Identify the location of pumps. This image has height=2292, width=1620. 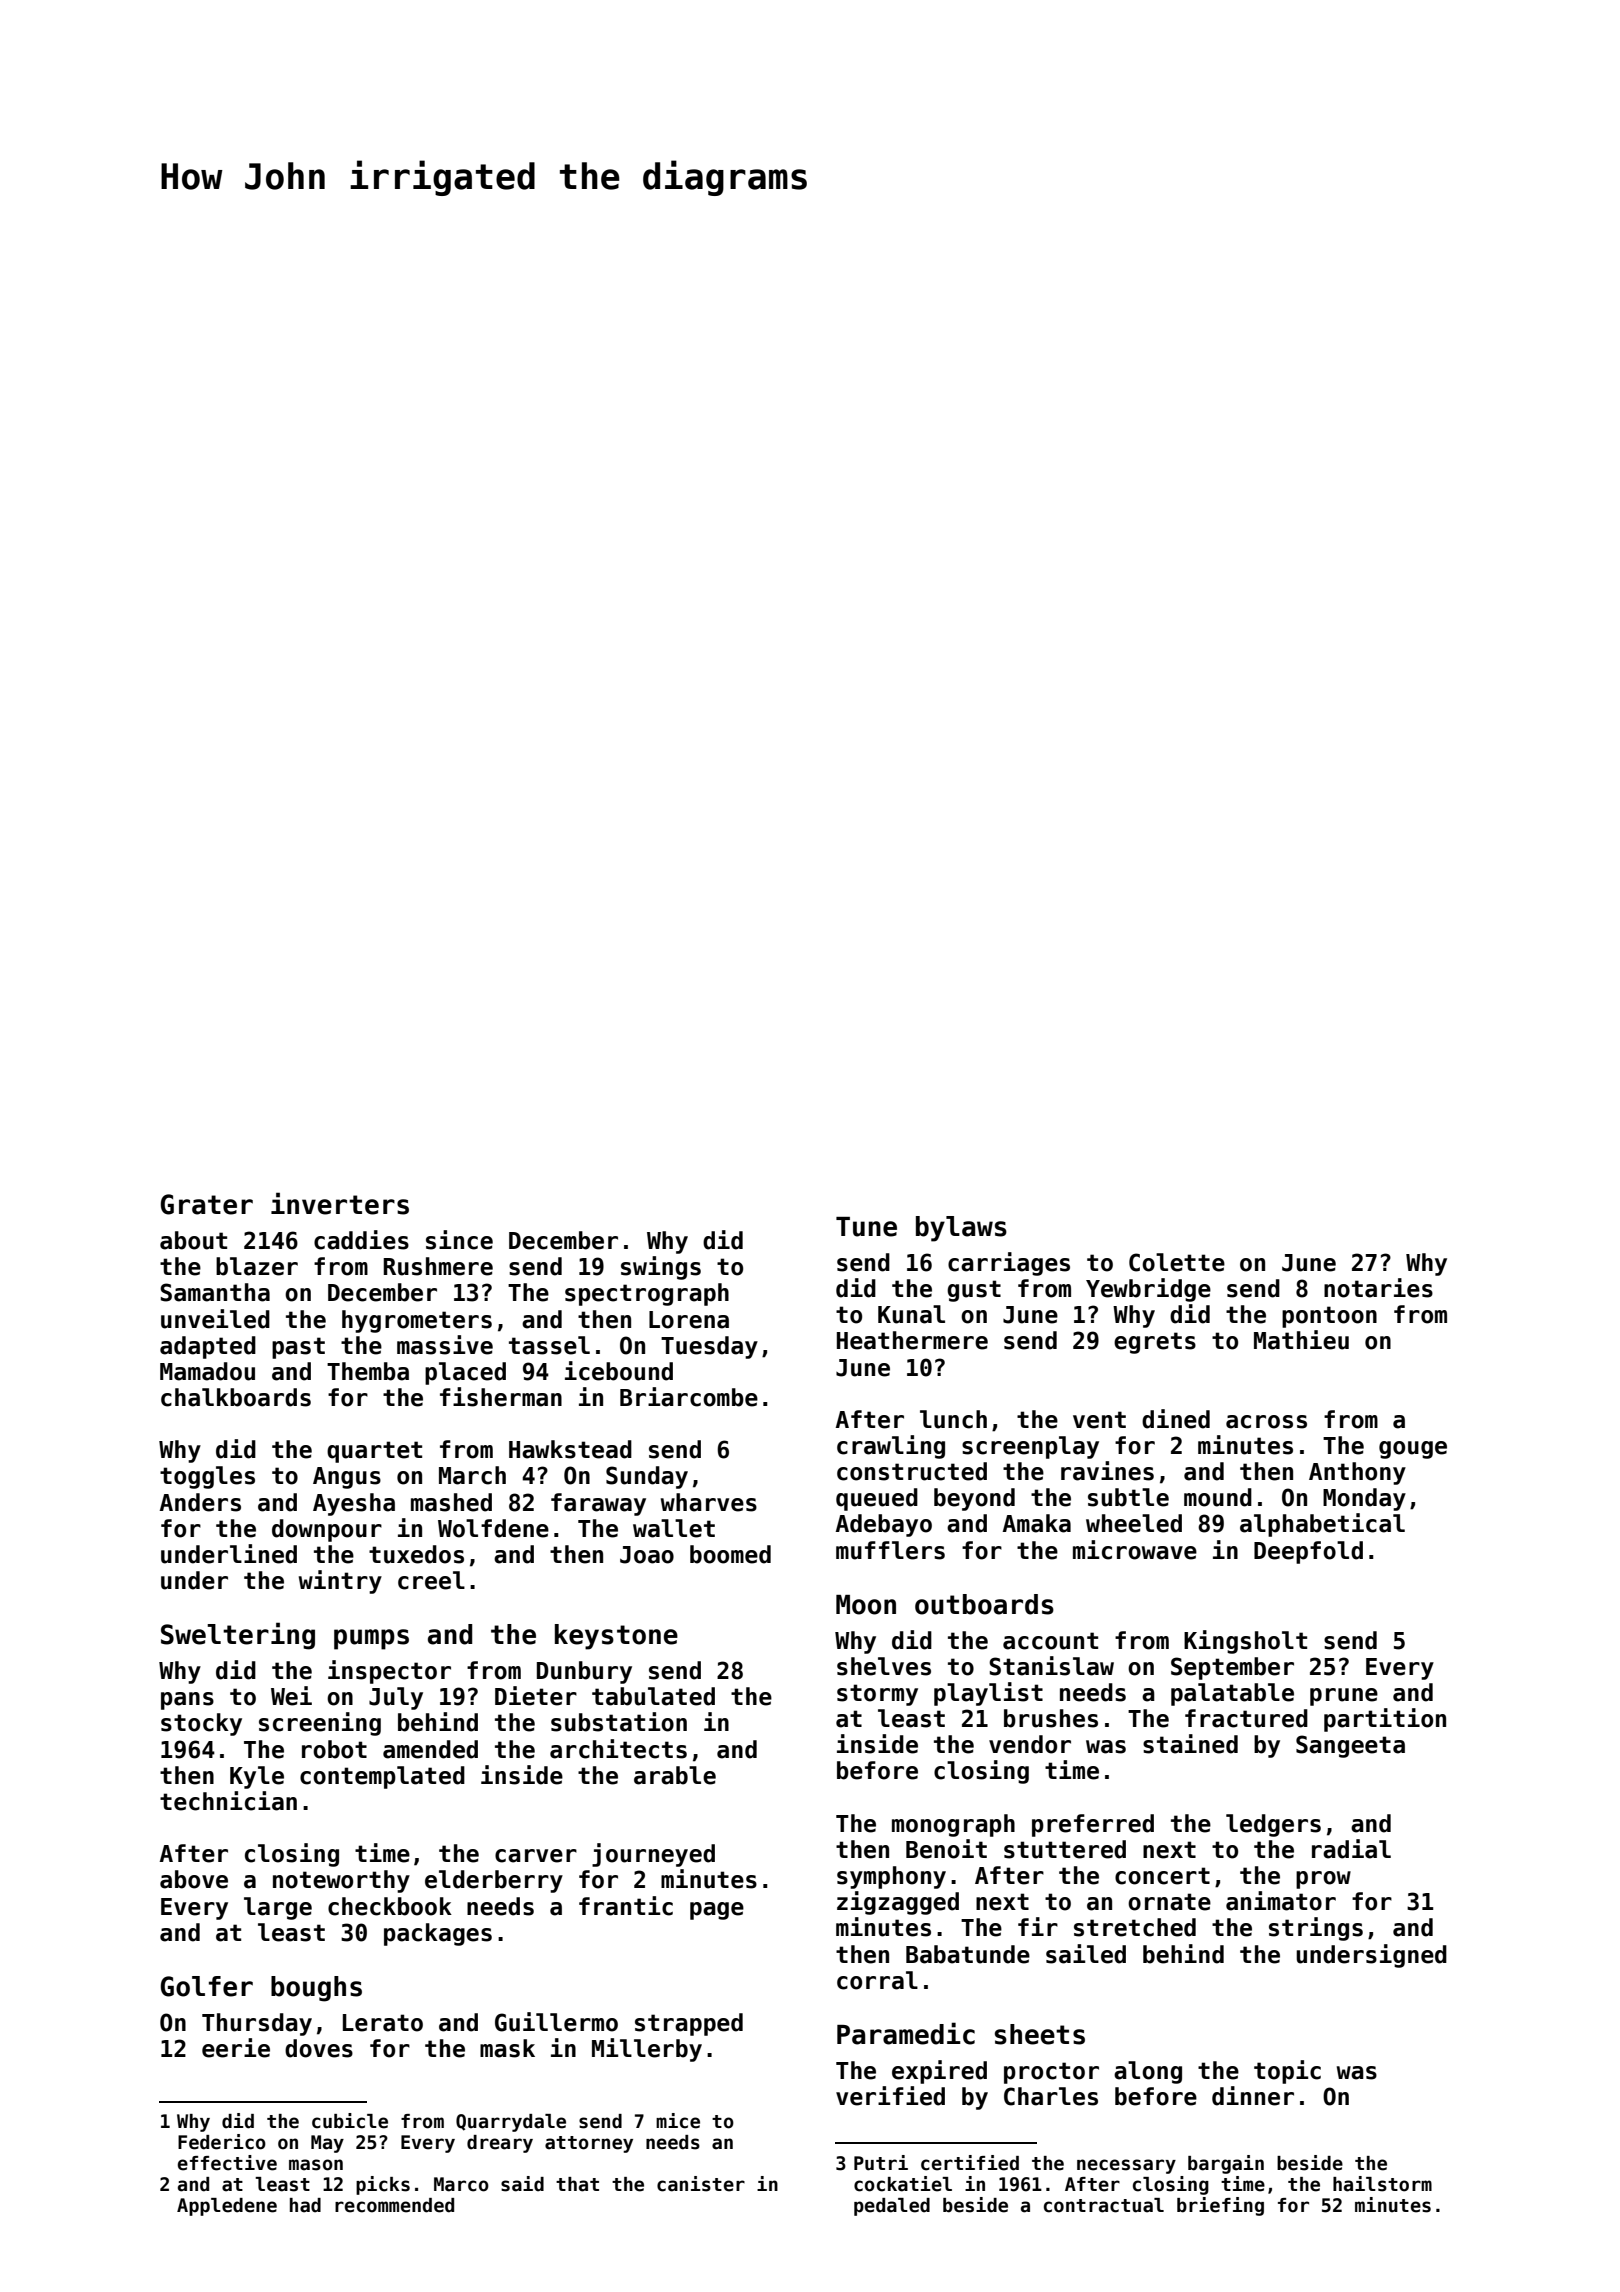
(371, 1639).
